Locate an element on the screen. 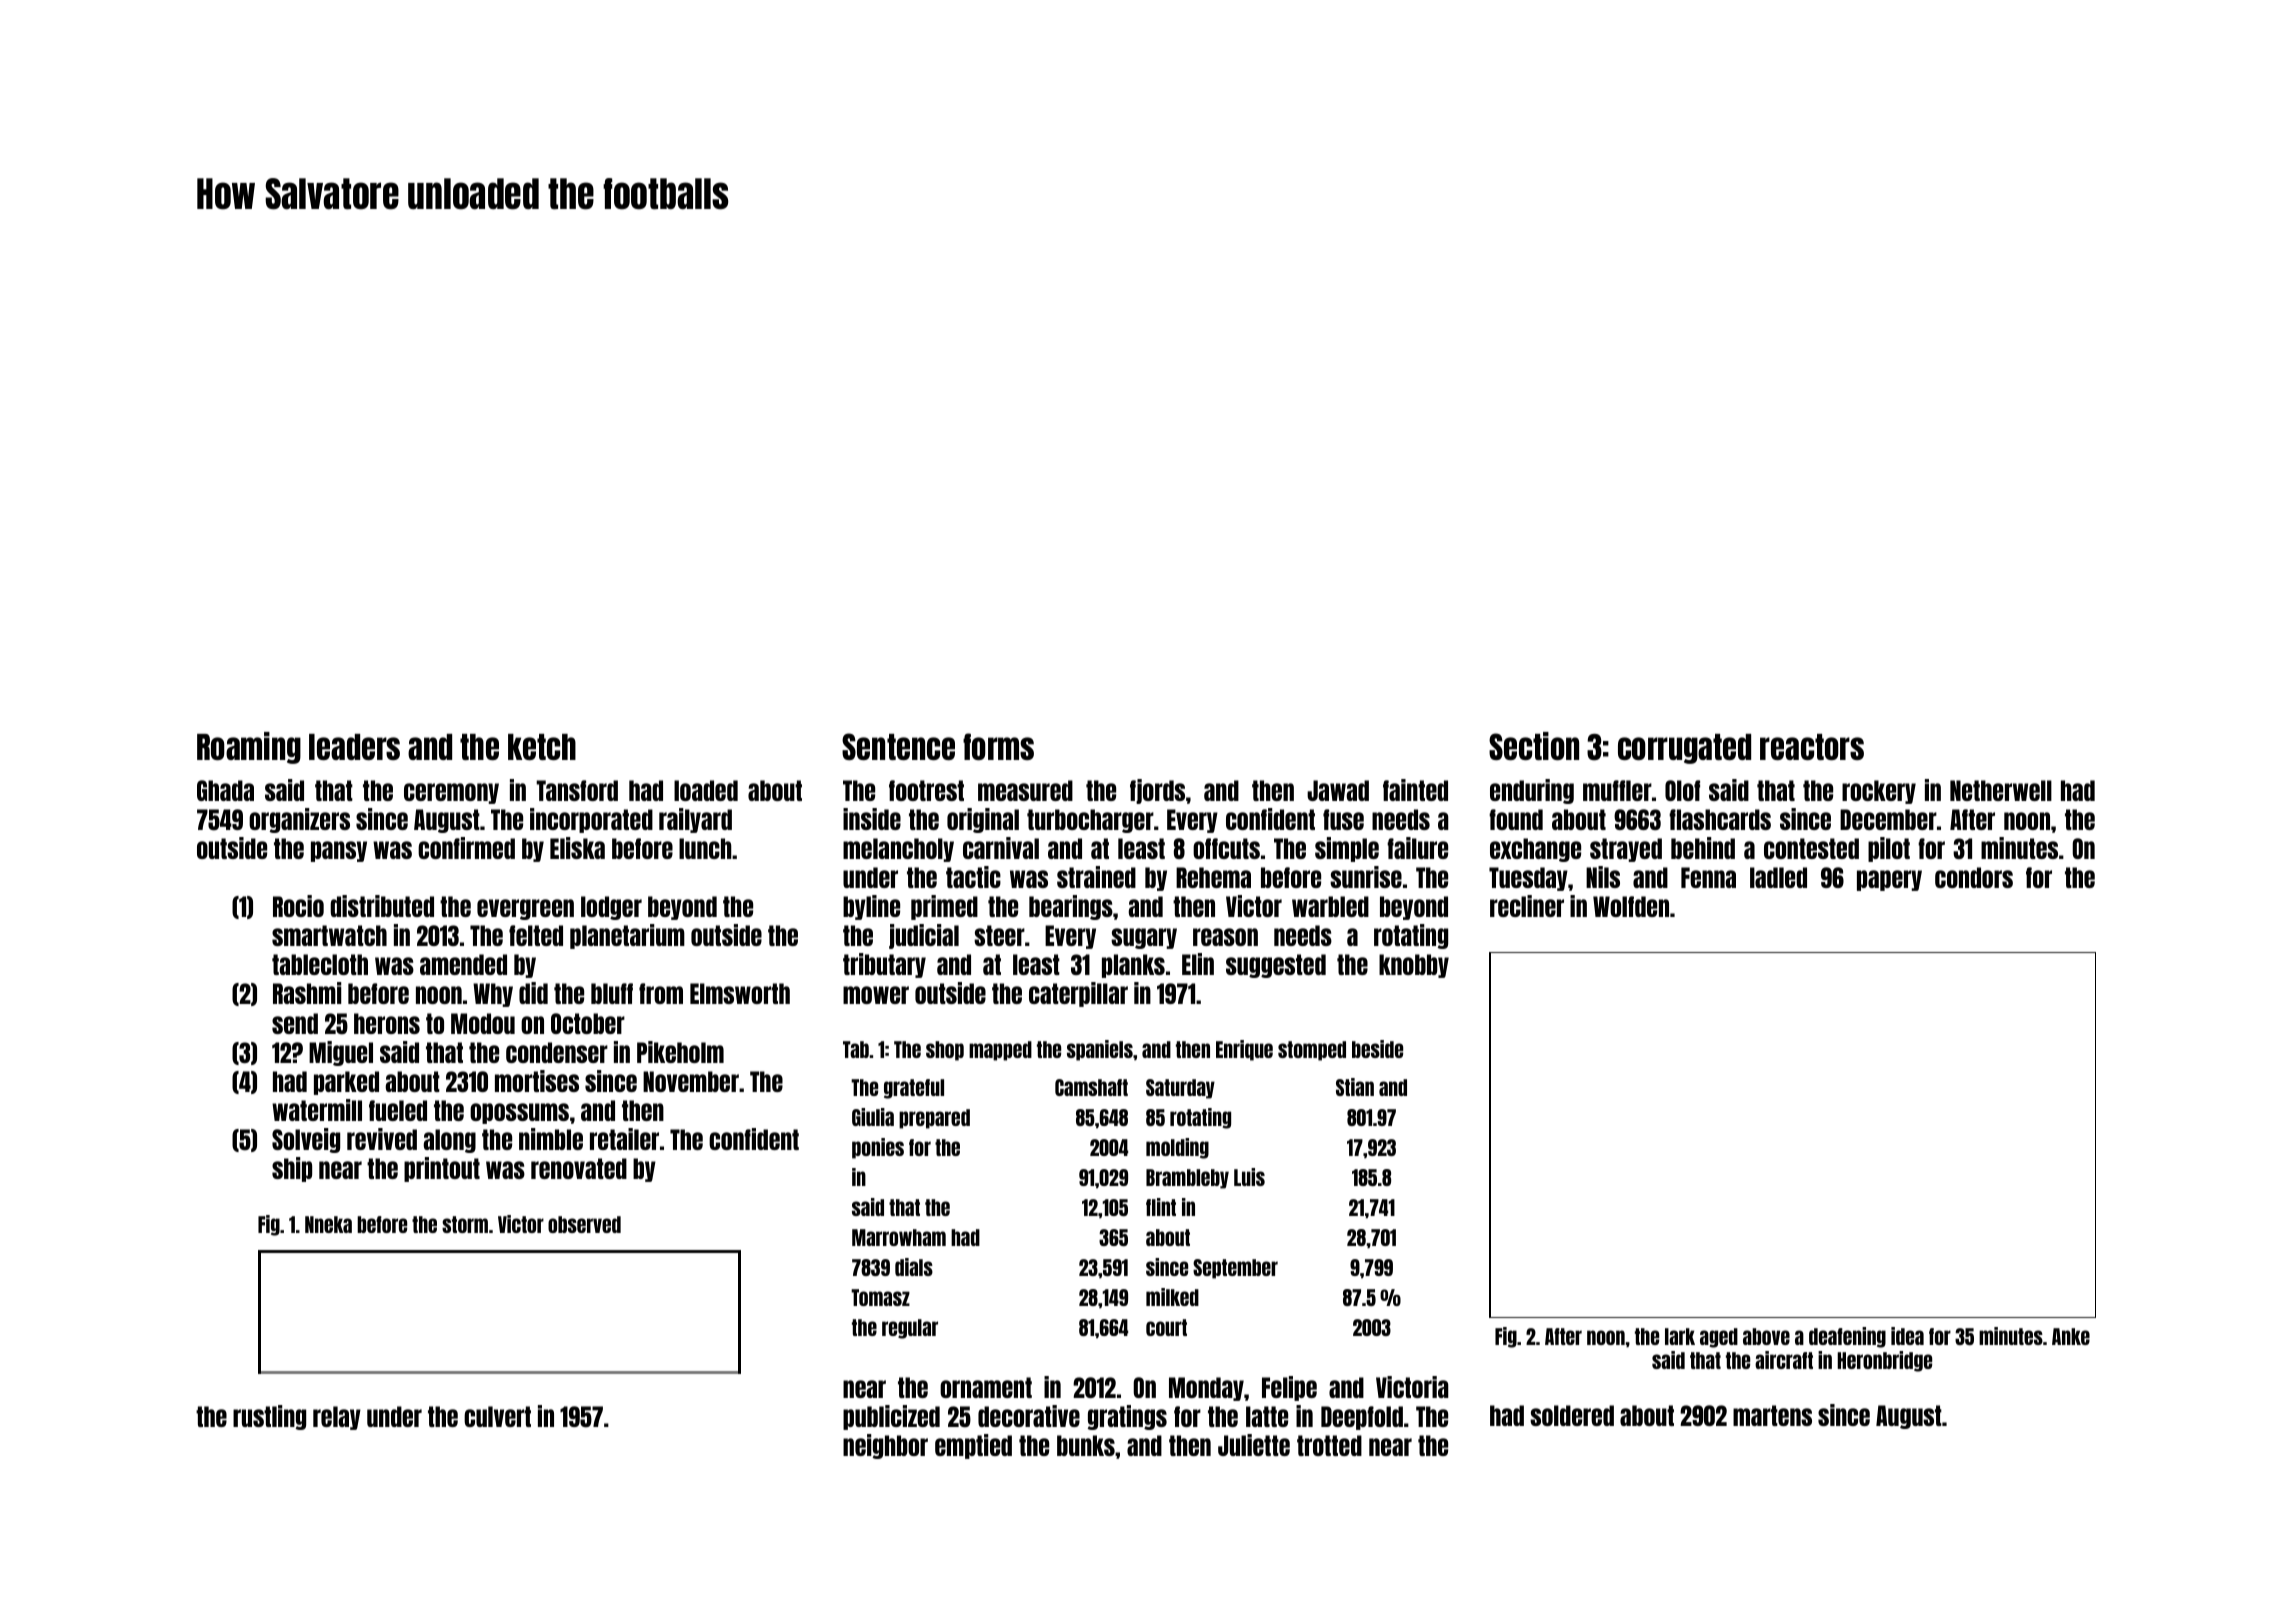 The width and height of the screenshot is (2292, 1620). dials is located at coordinates (914, 1267).
